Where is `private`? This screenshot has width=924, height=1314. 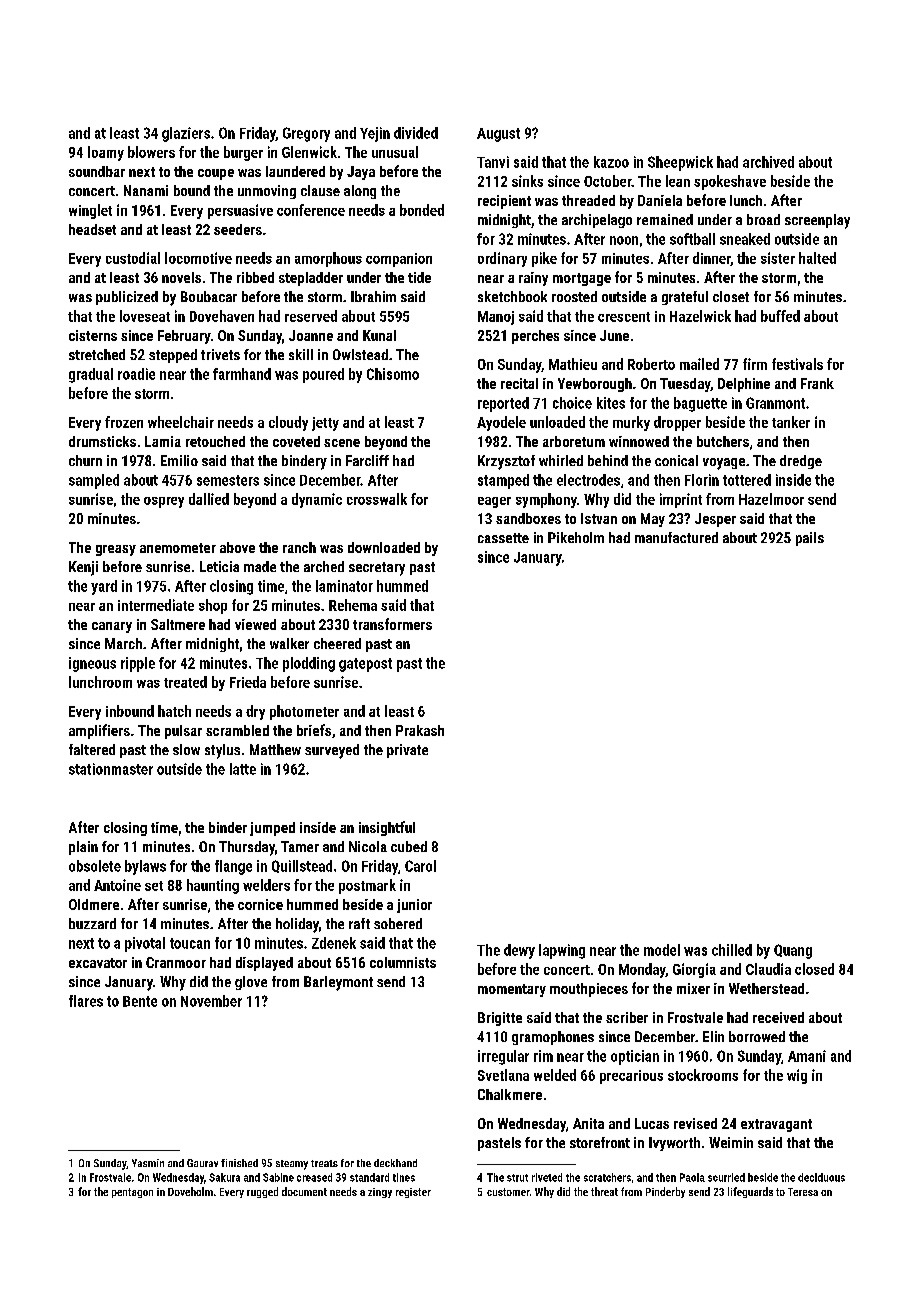 private is located at coordinates (407, 751).
